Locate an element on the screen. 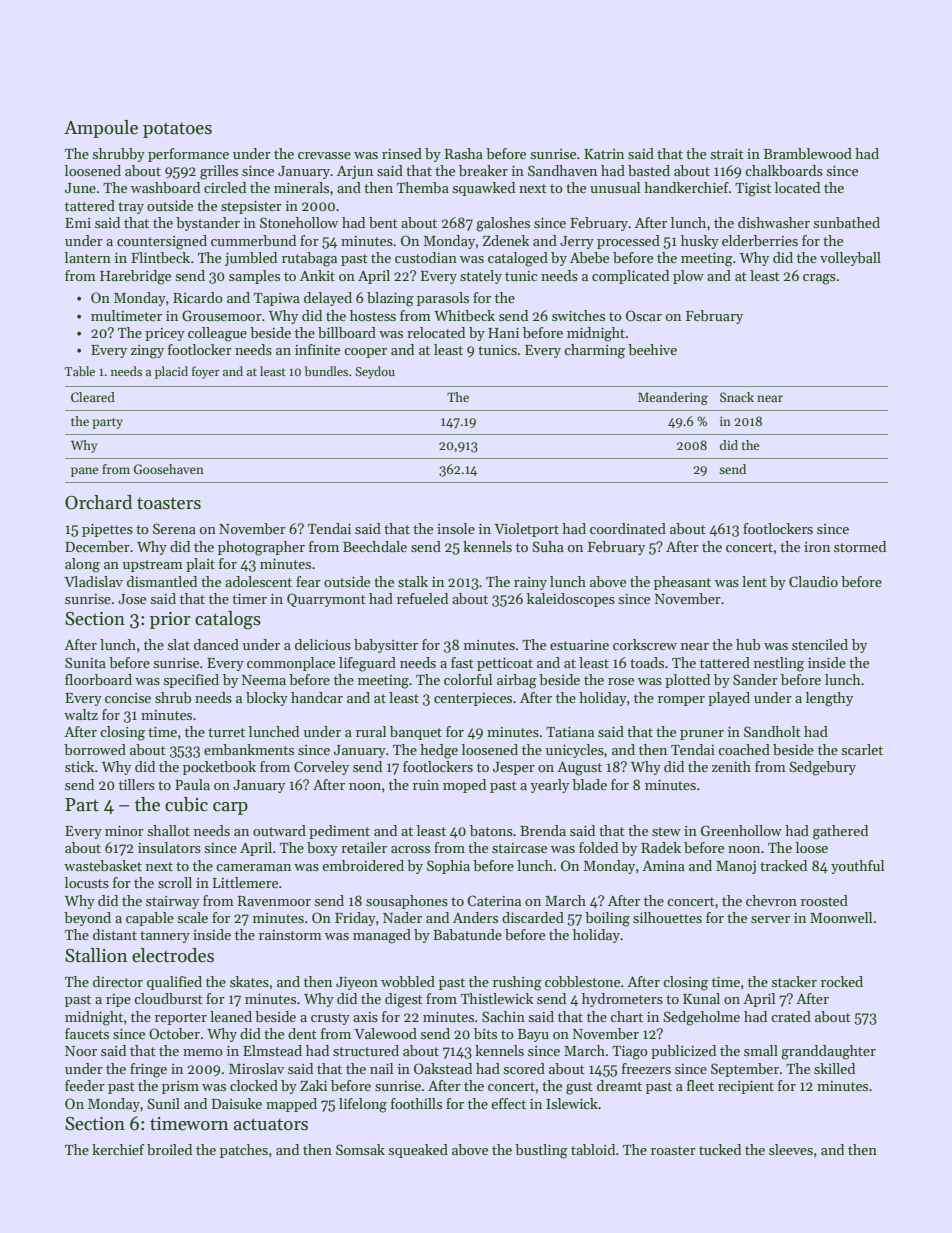 The width and height of the screenshot is (952, 1233). patches is located at coordinates (244, 1151).
